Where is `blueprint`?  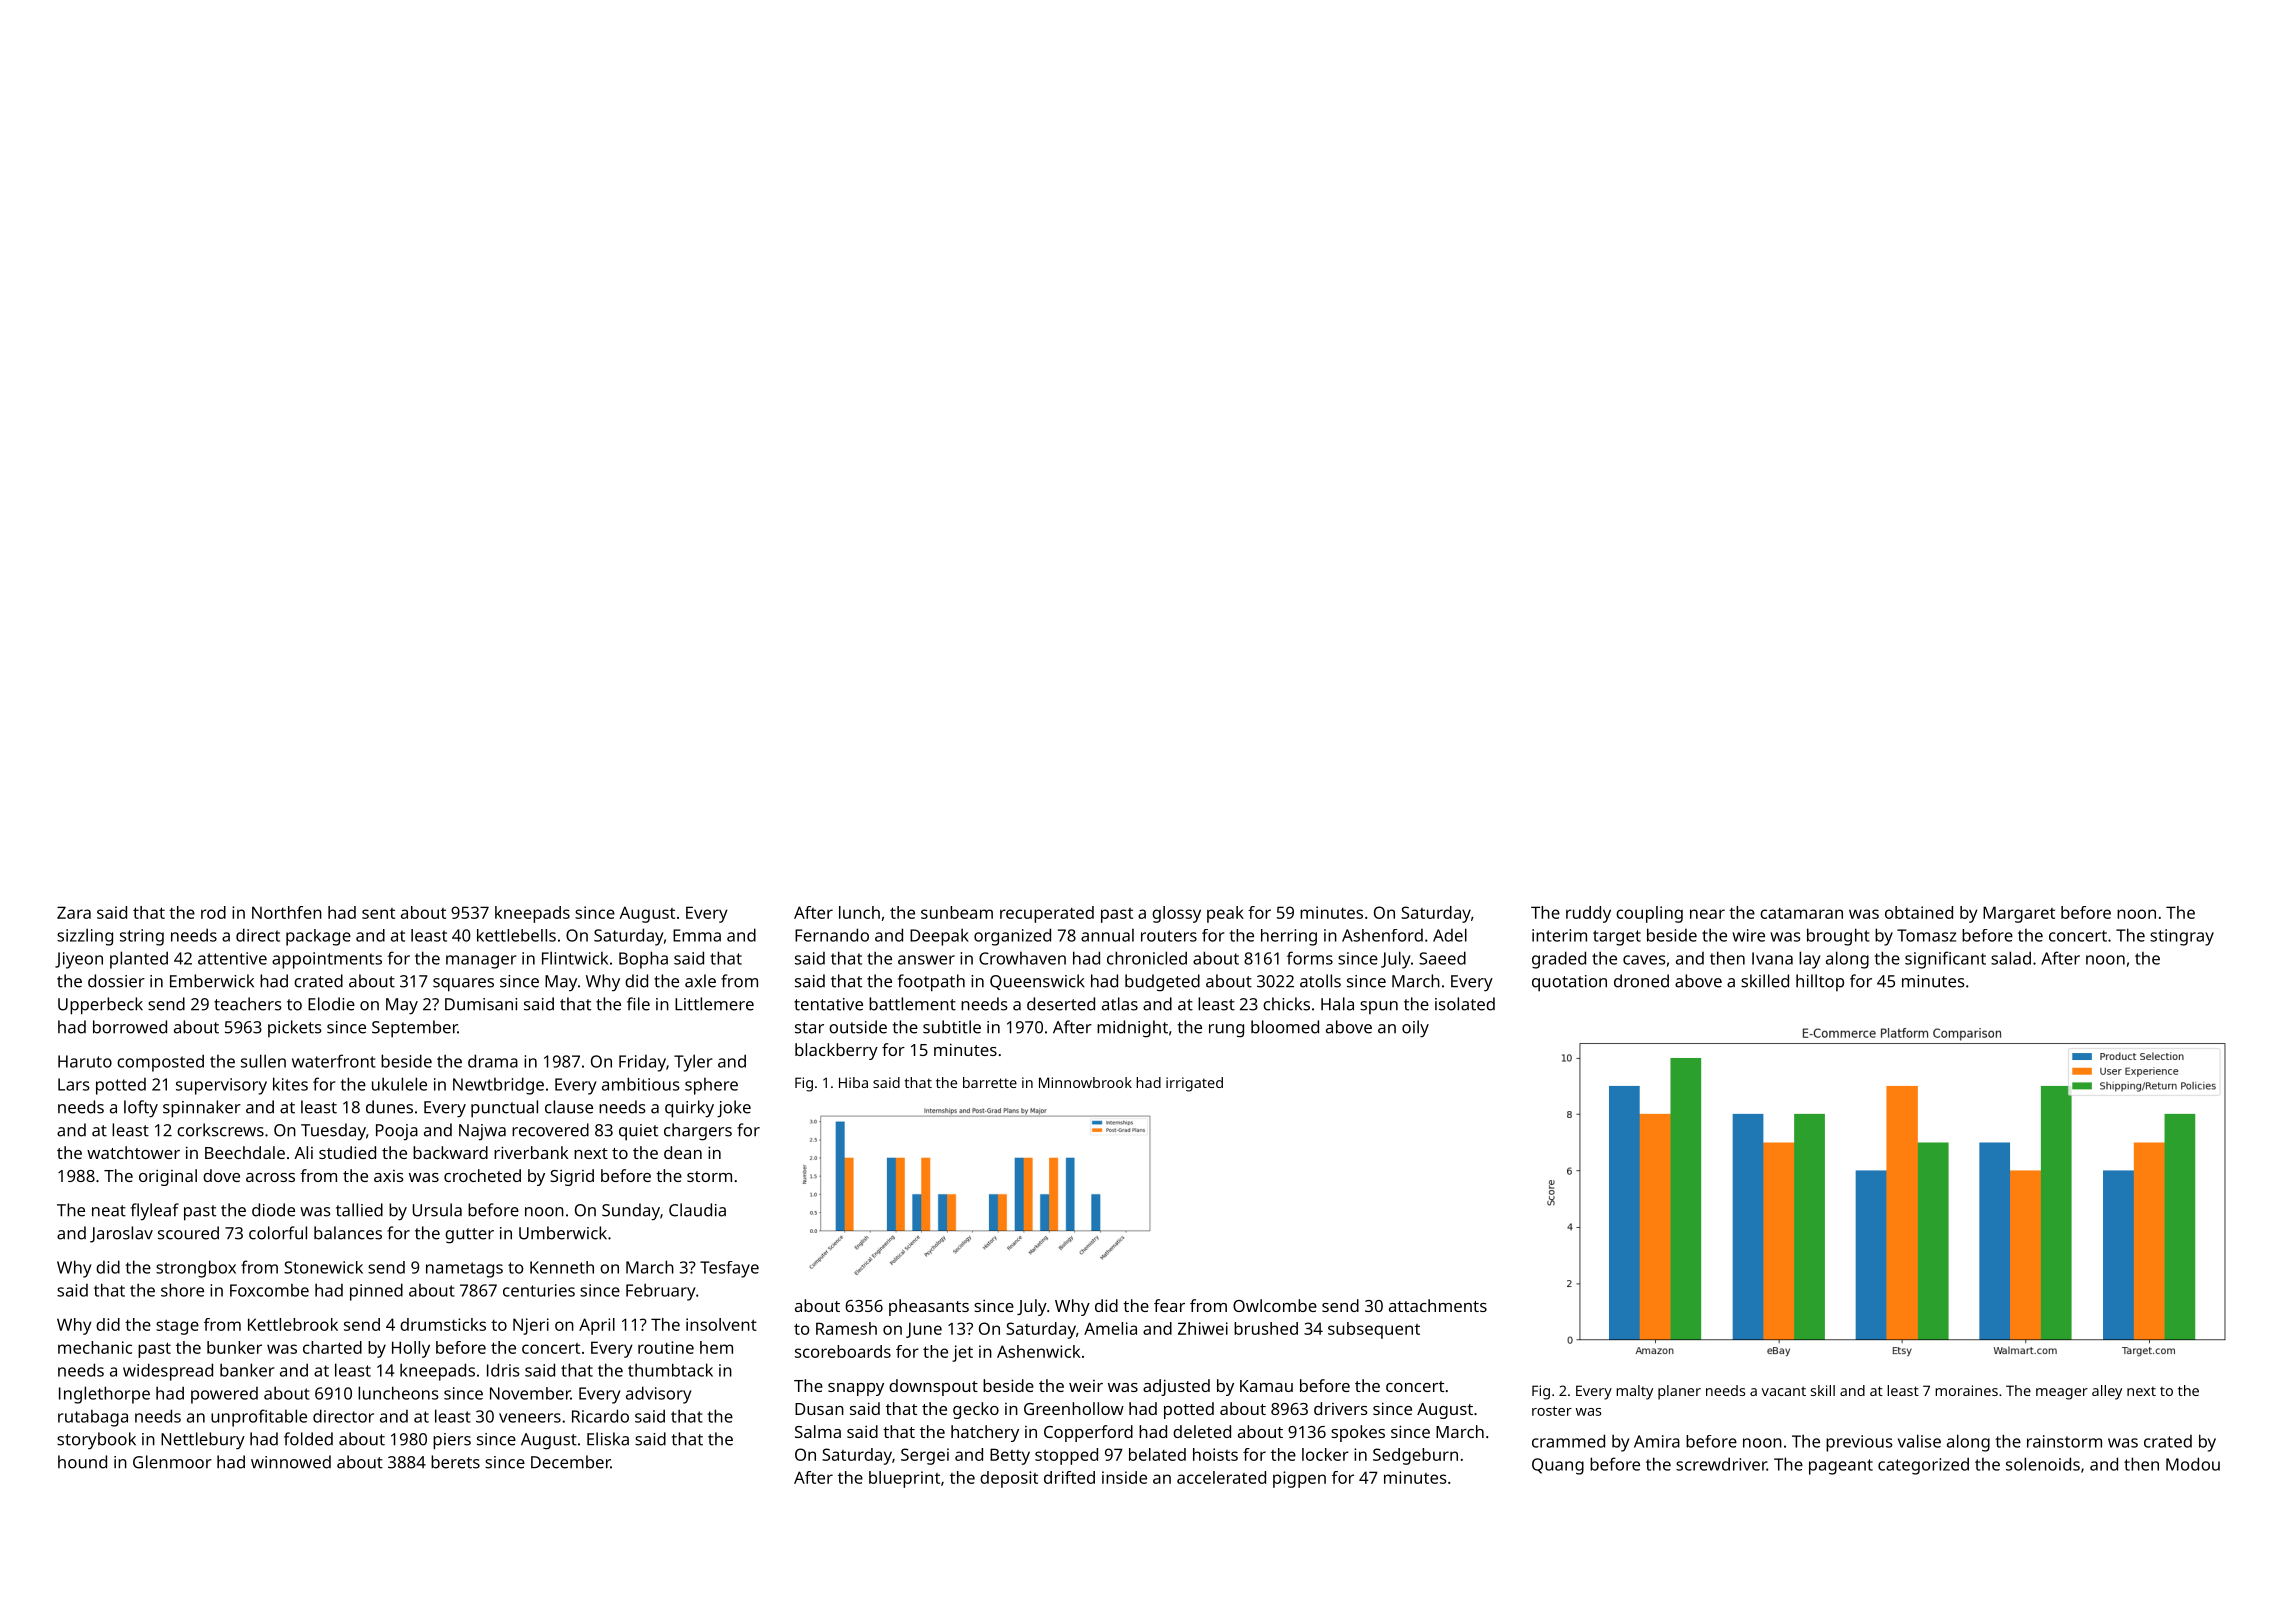
blueprint is located at coordinates (904, 1479).
